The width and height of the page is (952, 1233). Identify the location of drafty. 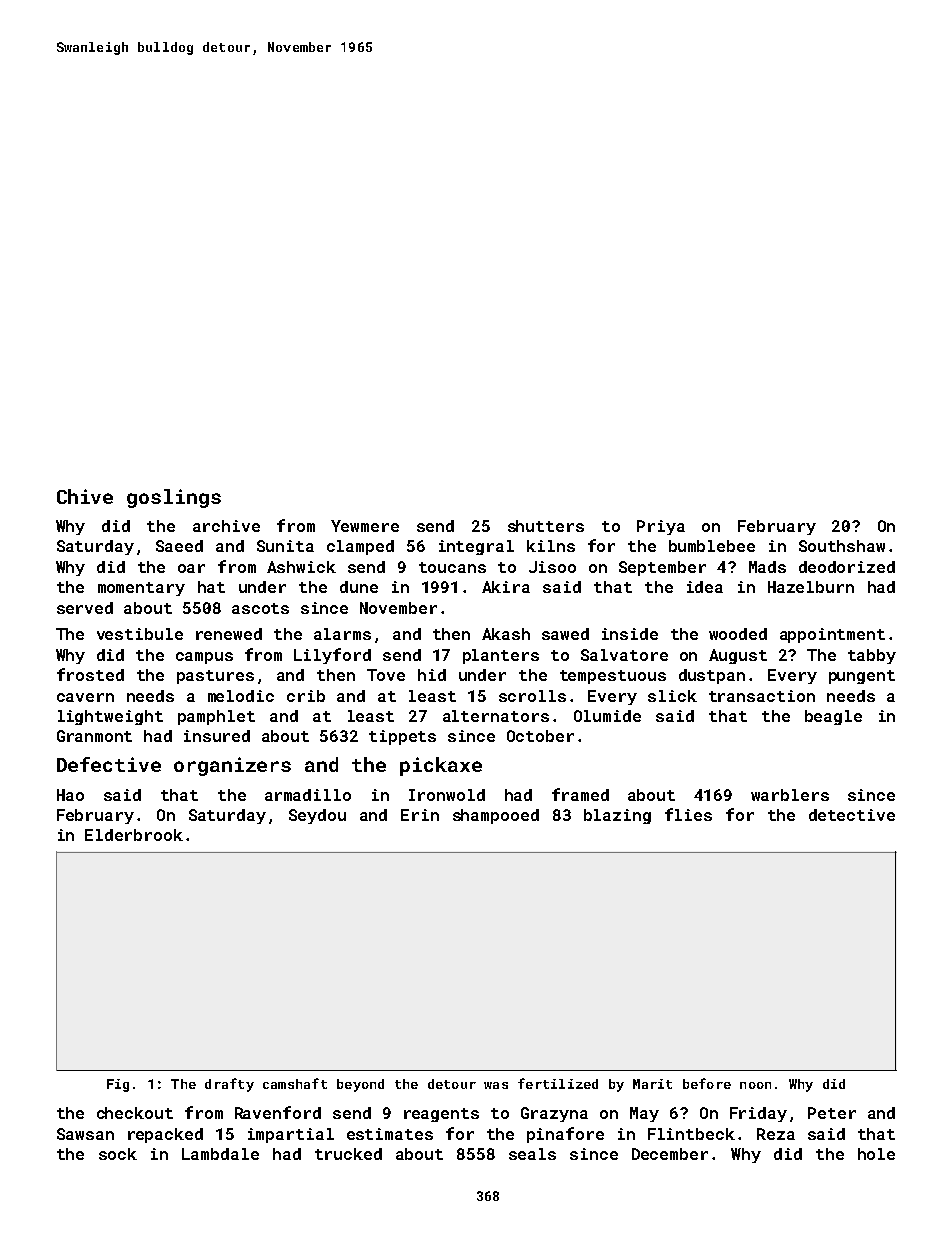
(229, 1085).
